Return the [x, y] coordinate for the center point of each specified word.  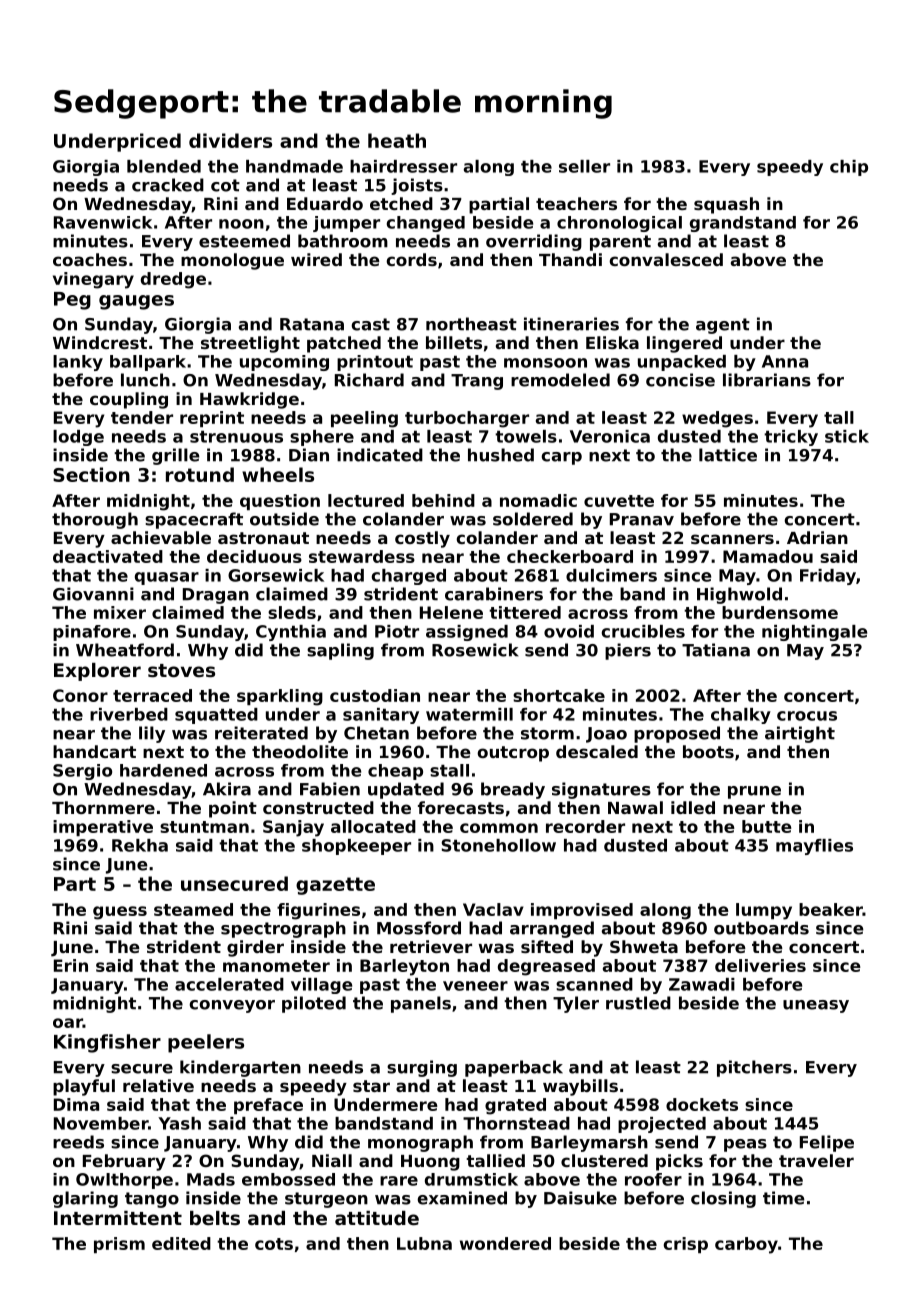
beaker [831, 909]
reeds [78, 1142]
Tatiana [716, 650]
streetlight [250, 344]
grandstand [743, 224]
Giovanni [93, 594]
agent [723, 326]
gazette [335, 886]
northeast [471, 324]
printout [375, 363]
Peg [72, 301]
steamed [193, 909]
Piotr [397, 631]
